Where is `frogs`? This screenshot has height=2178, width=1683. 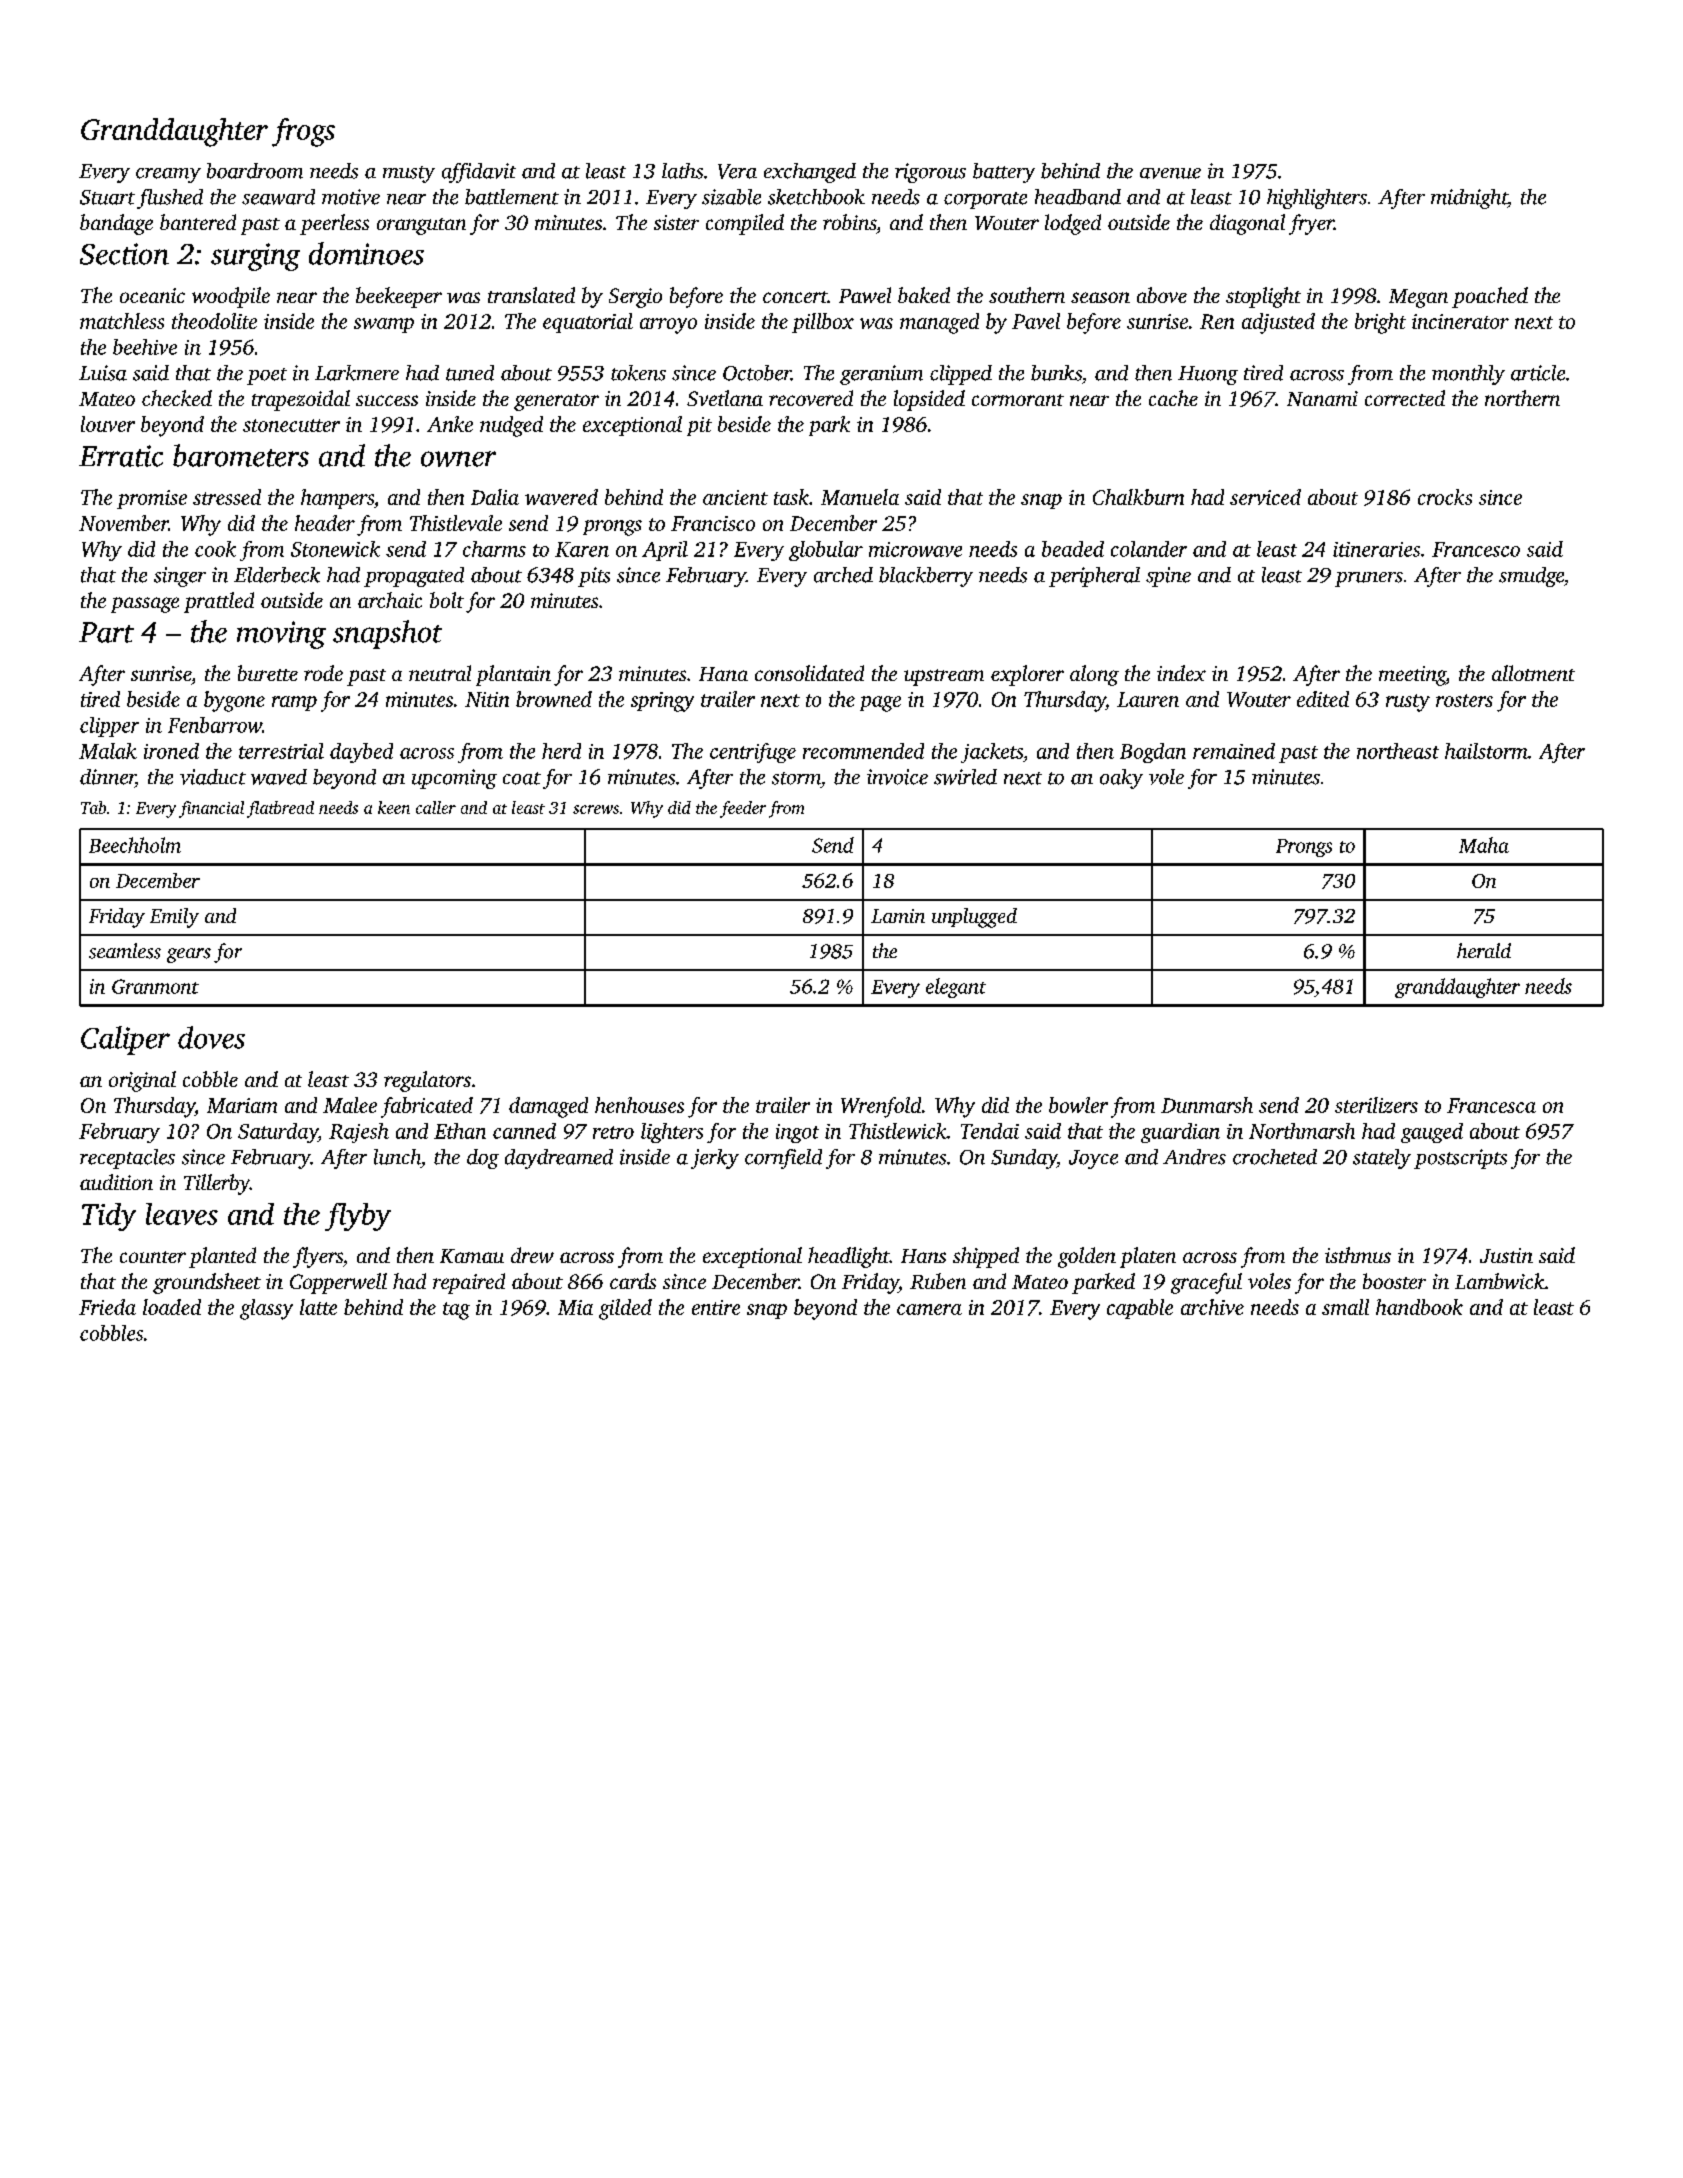
frogs is located at coordinates (303, 132).
